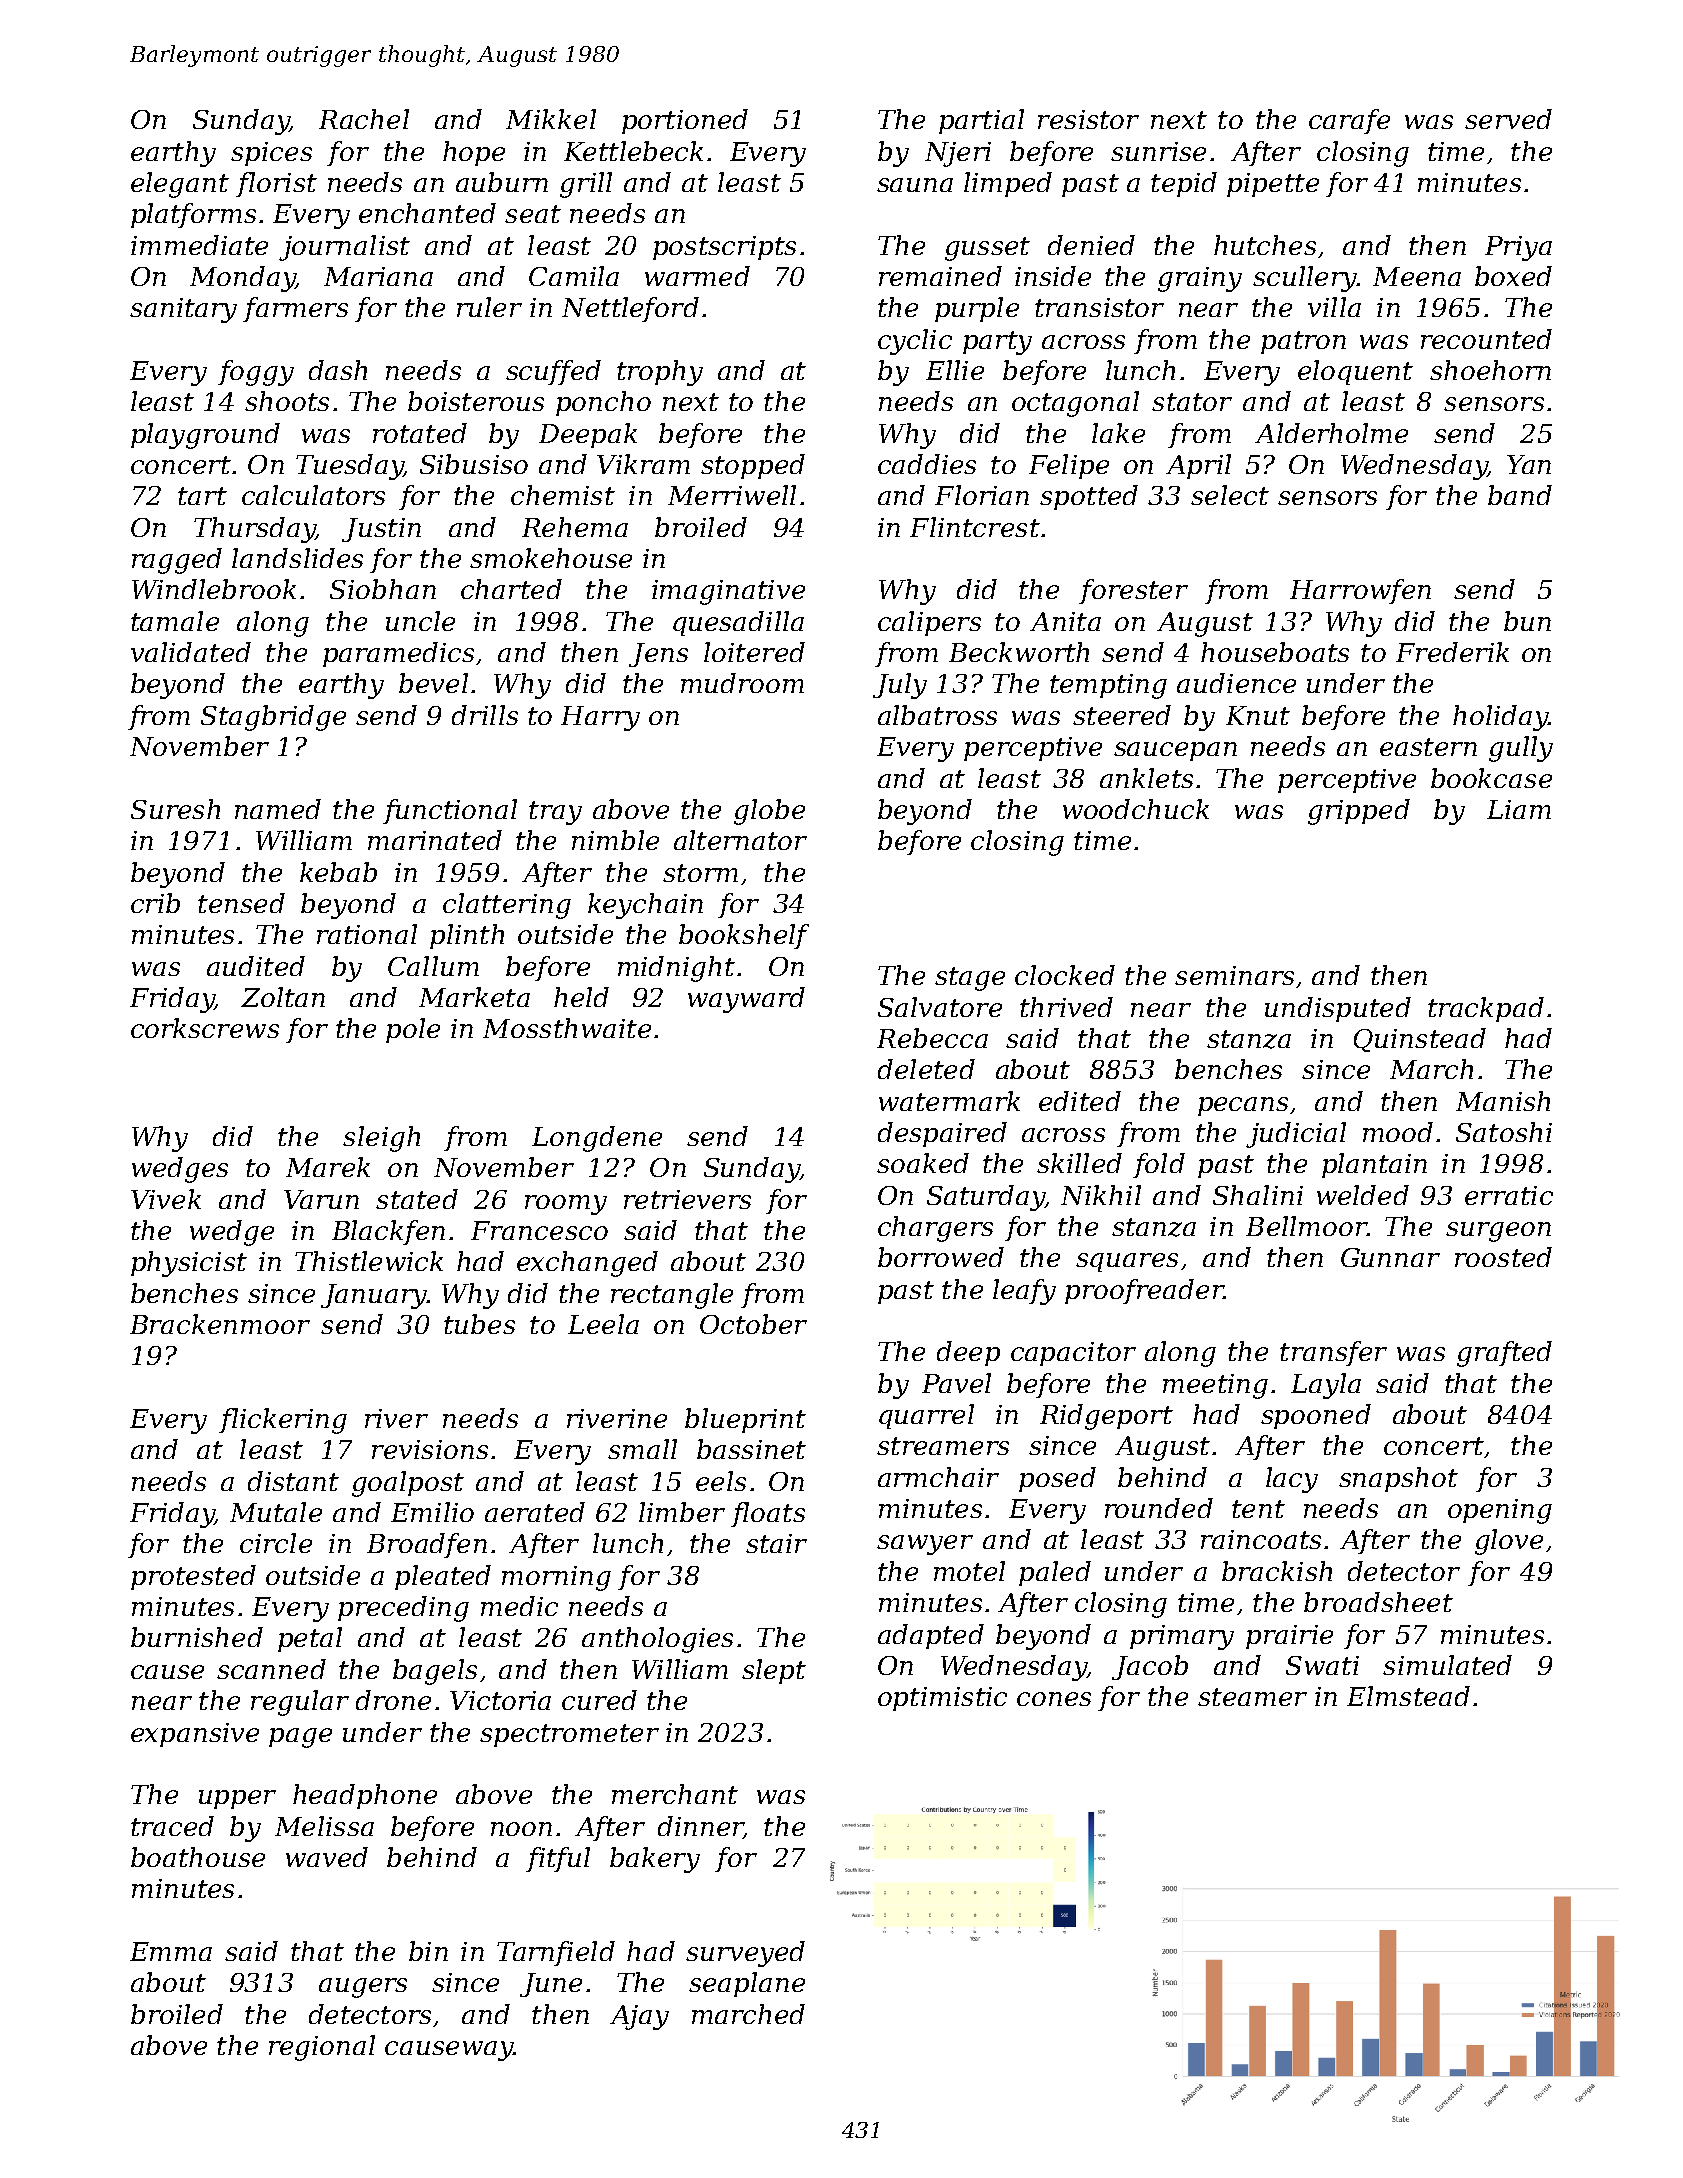 Image resolution: width=1683 pixels, height=2178 pixels. What do you see at coordinates (753, 466) in the screenshot?
I see `stopped` at bounding box center [753, 466].
